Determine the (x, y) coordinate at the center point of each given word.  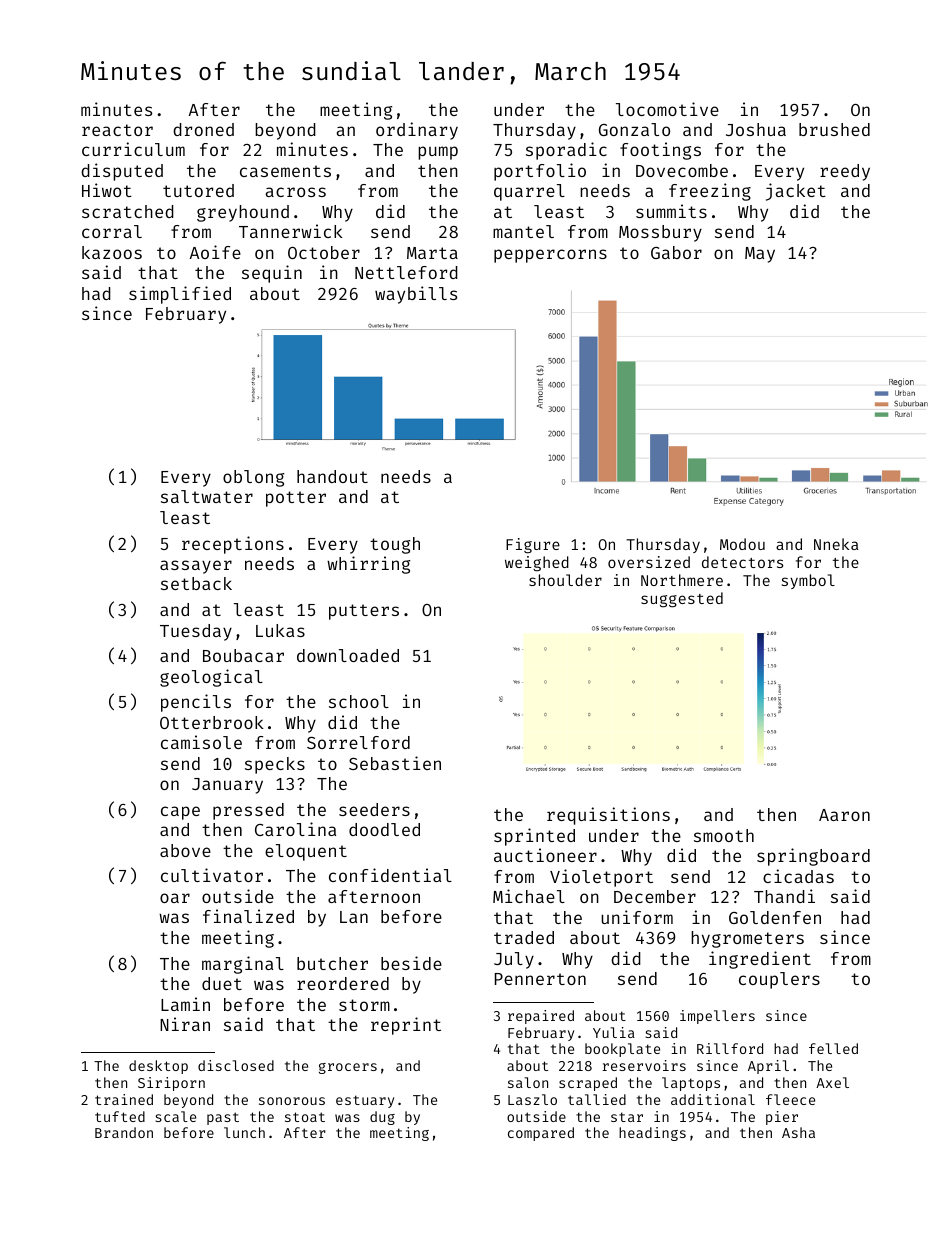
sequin (272, 274)
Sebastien (395, 763)
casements (285, 171)
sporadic (566, 151)
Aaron (844, 815)
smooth (724, 835)
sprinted (534, 837)
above (185, 850)
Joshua (756, 129)
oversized (649, 562)
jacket (796, 192)
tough (395, 545)
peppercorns (550, 256)
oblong (253, 478)
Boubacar (243, 655)
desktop (158, 1067)
